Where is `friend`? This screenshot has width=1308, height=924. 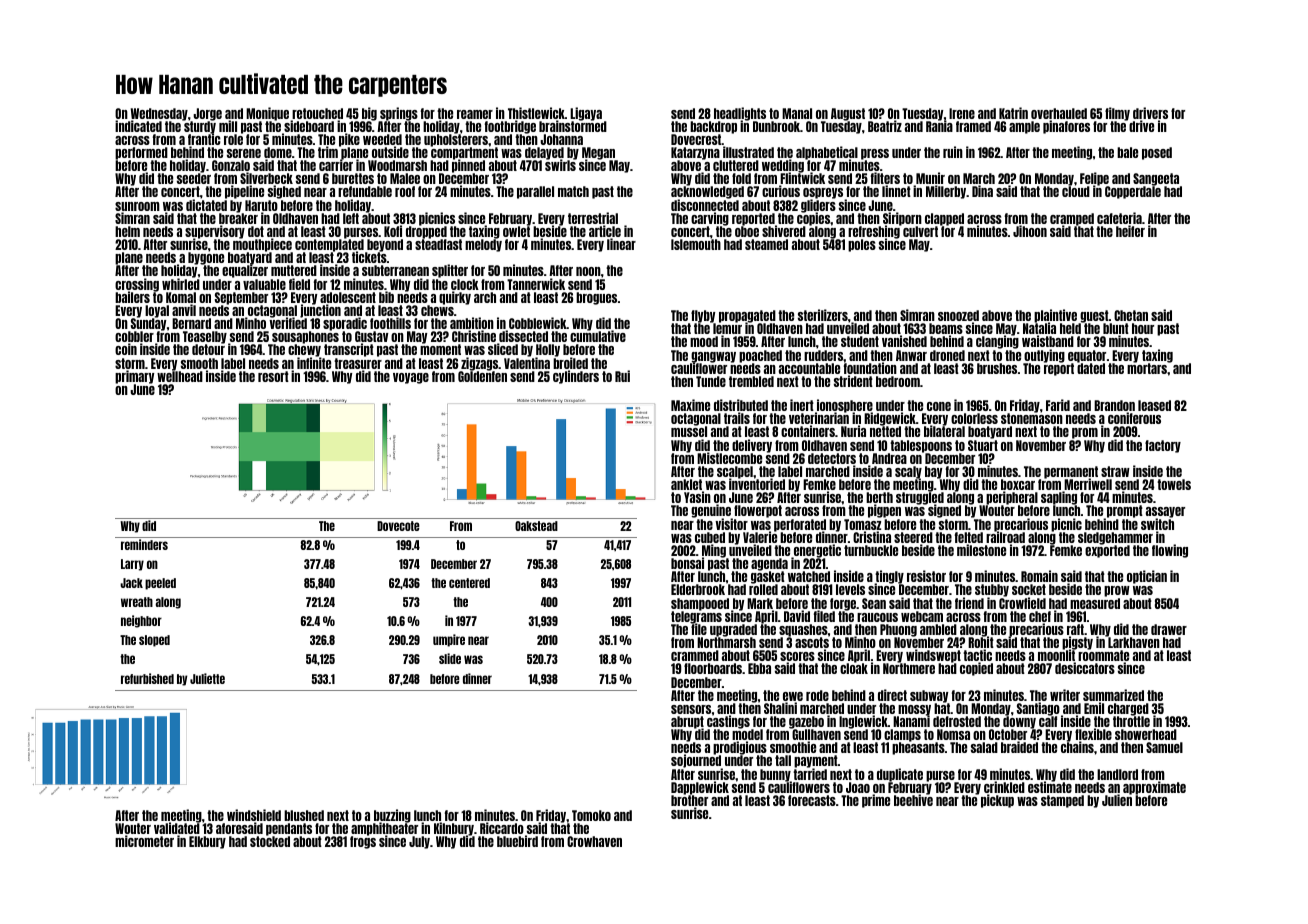 friend is located at coordinates (969, 603).
